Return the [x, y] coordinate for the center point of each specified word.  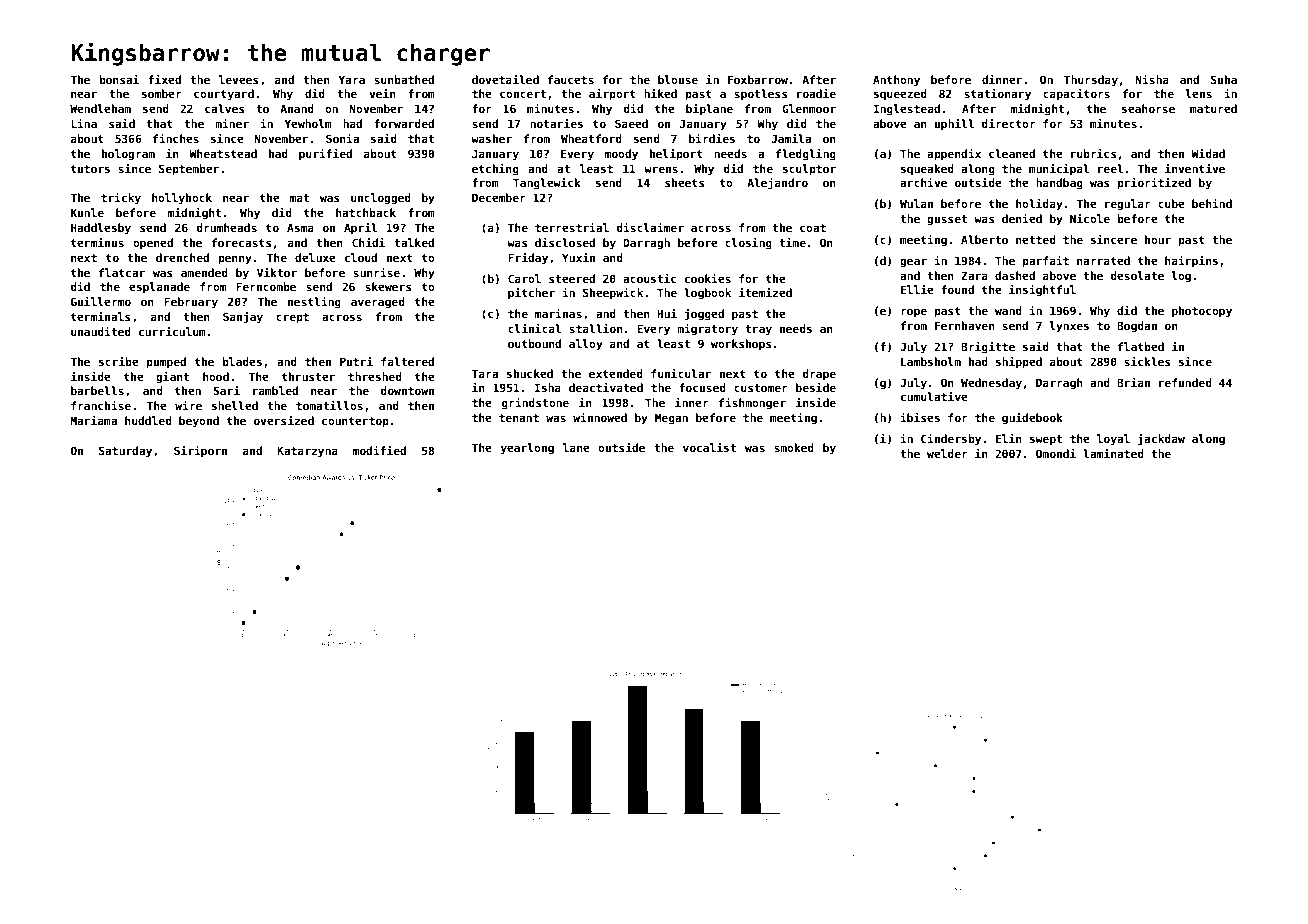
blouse [678, 79]
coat [813, 228]
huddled [148, 420]
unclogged [381, 199]
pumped [166, 363]
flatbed [1141, 346]
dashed [1015, 275]
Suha [1224, 79]
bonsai [119, 79]
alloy [586, 345]
